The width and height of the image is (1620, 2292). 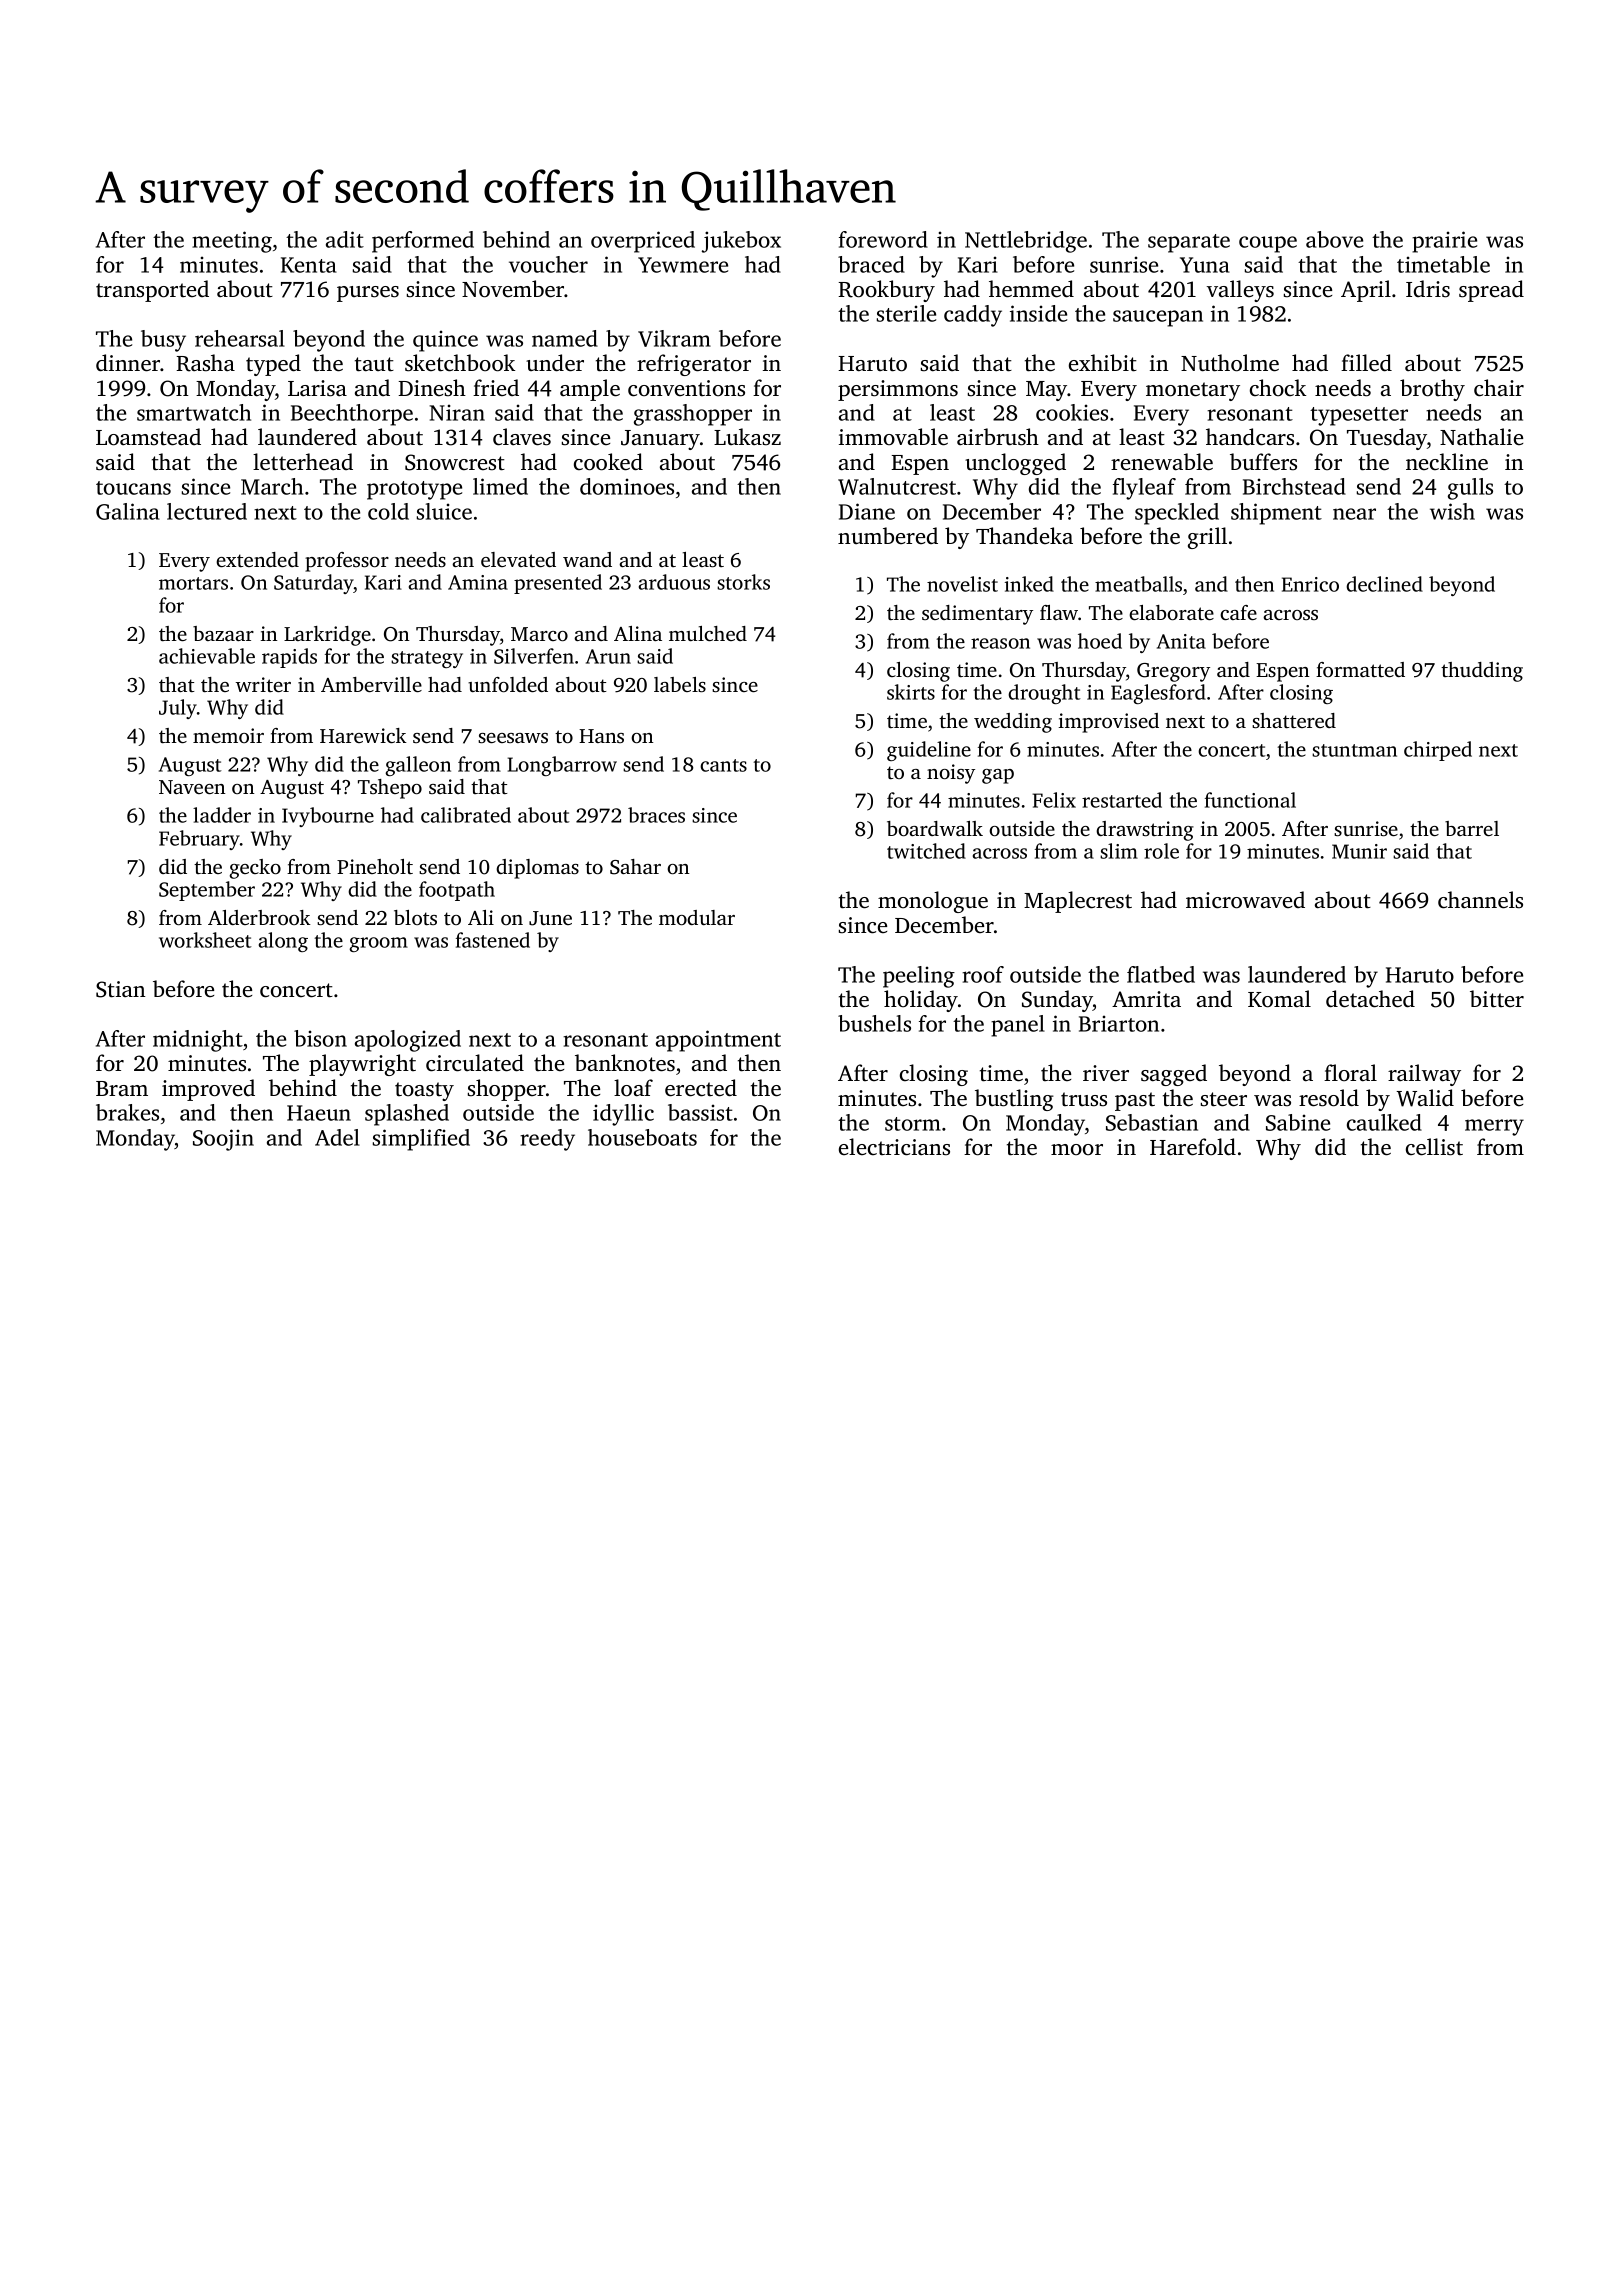 I want to click on prairie, so click(x=1444, y=242).
